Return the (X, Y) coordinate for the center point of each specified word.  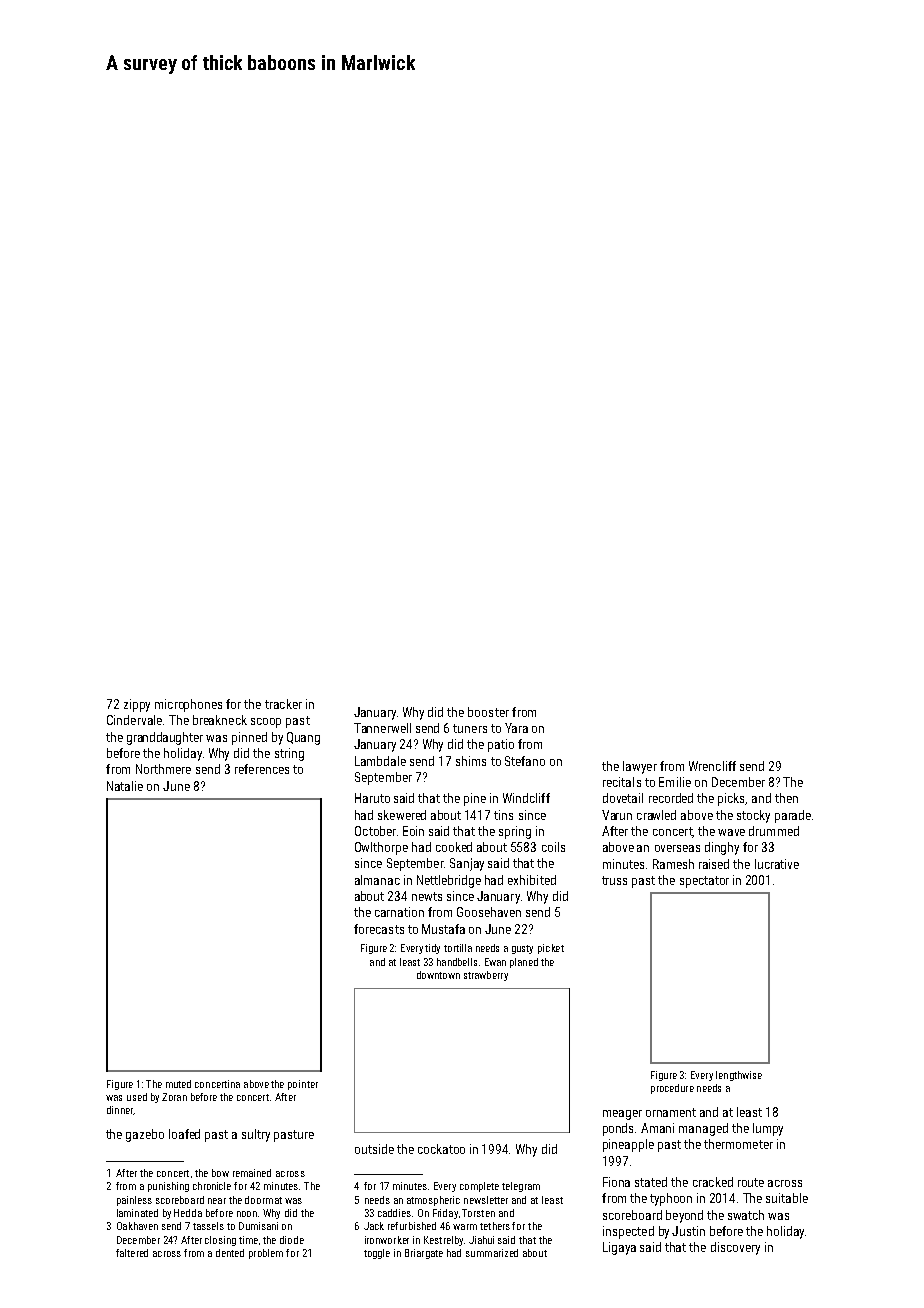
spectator (704, 882)
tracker (283, 704)
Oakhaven (137, 1226)
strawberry (486, 976)
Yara (516, 728)
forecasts (379, 929)
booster (488, 712)
